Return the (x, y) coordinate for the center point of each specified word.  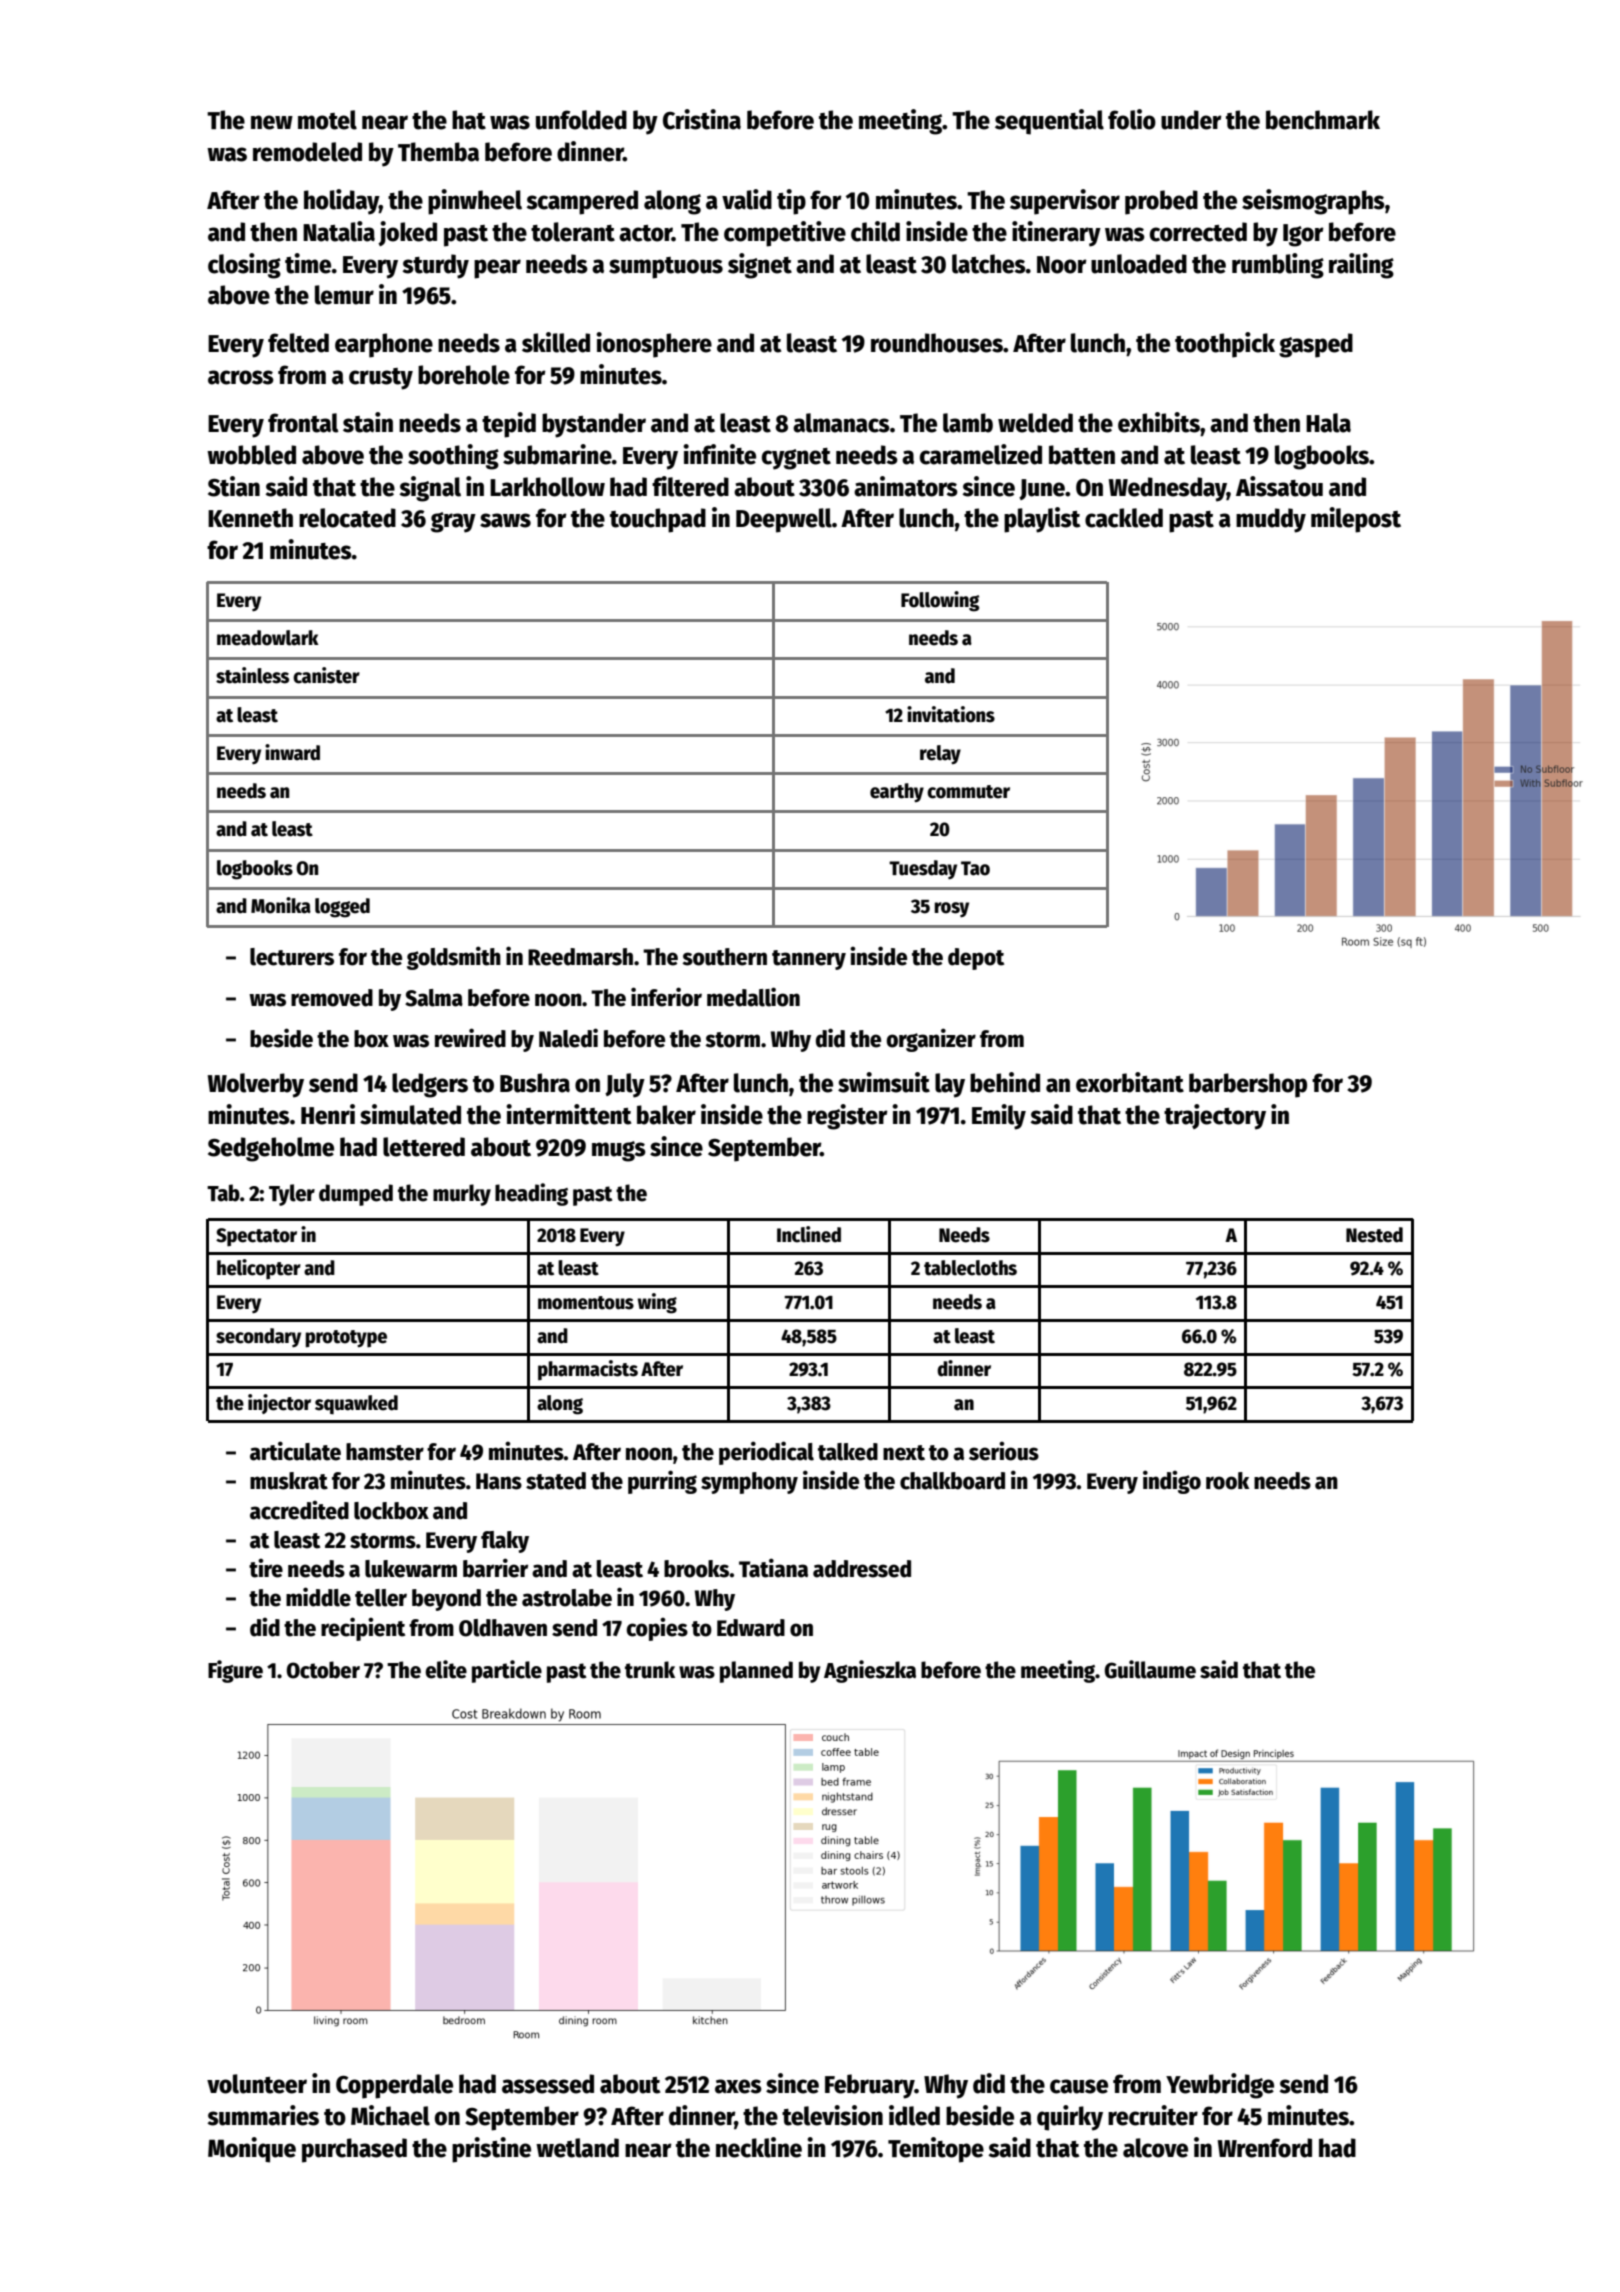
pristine (491, 2150)
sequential (1049, 122)
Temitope (936, 2150)
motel (327, 120)
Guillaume (1150, 1669)
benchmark (1323, 120)
